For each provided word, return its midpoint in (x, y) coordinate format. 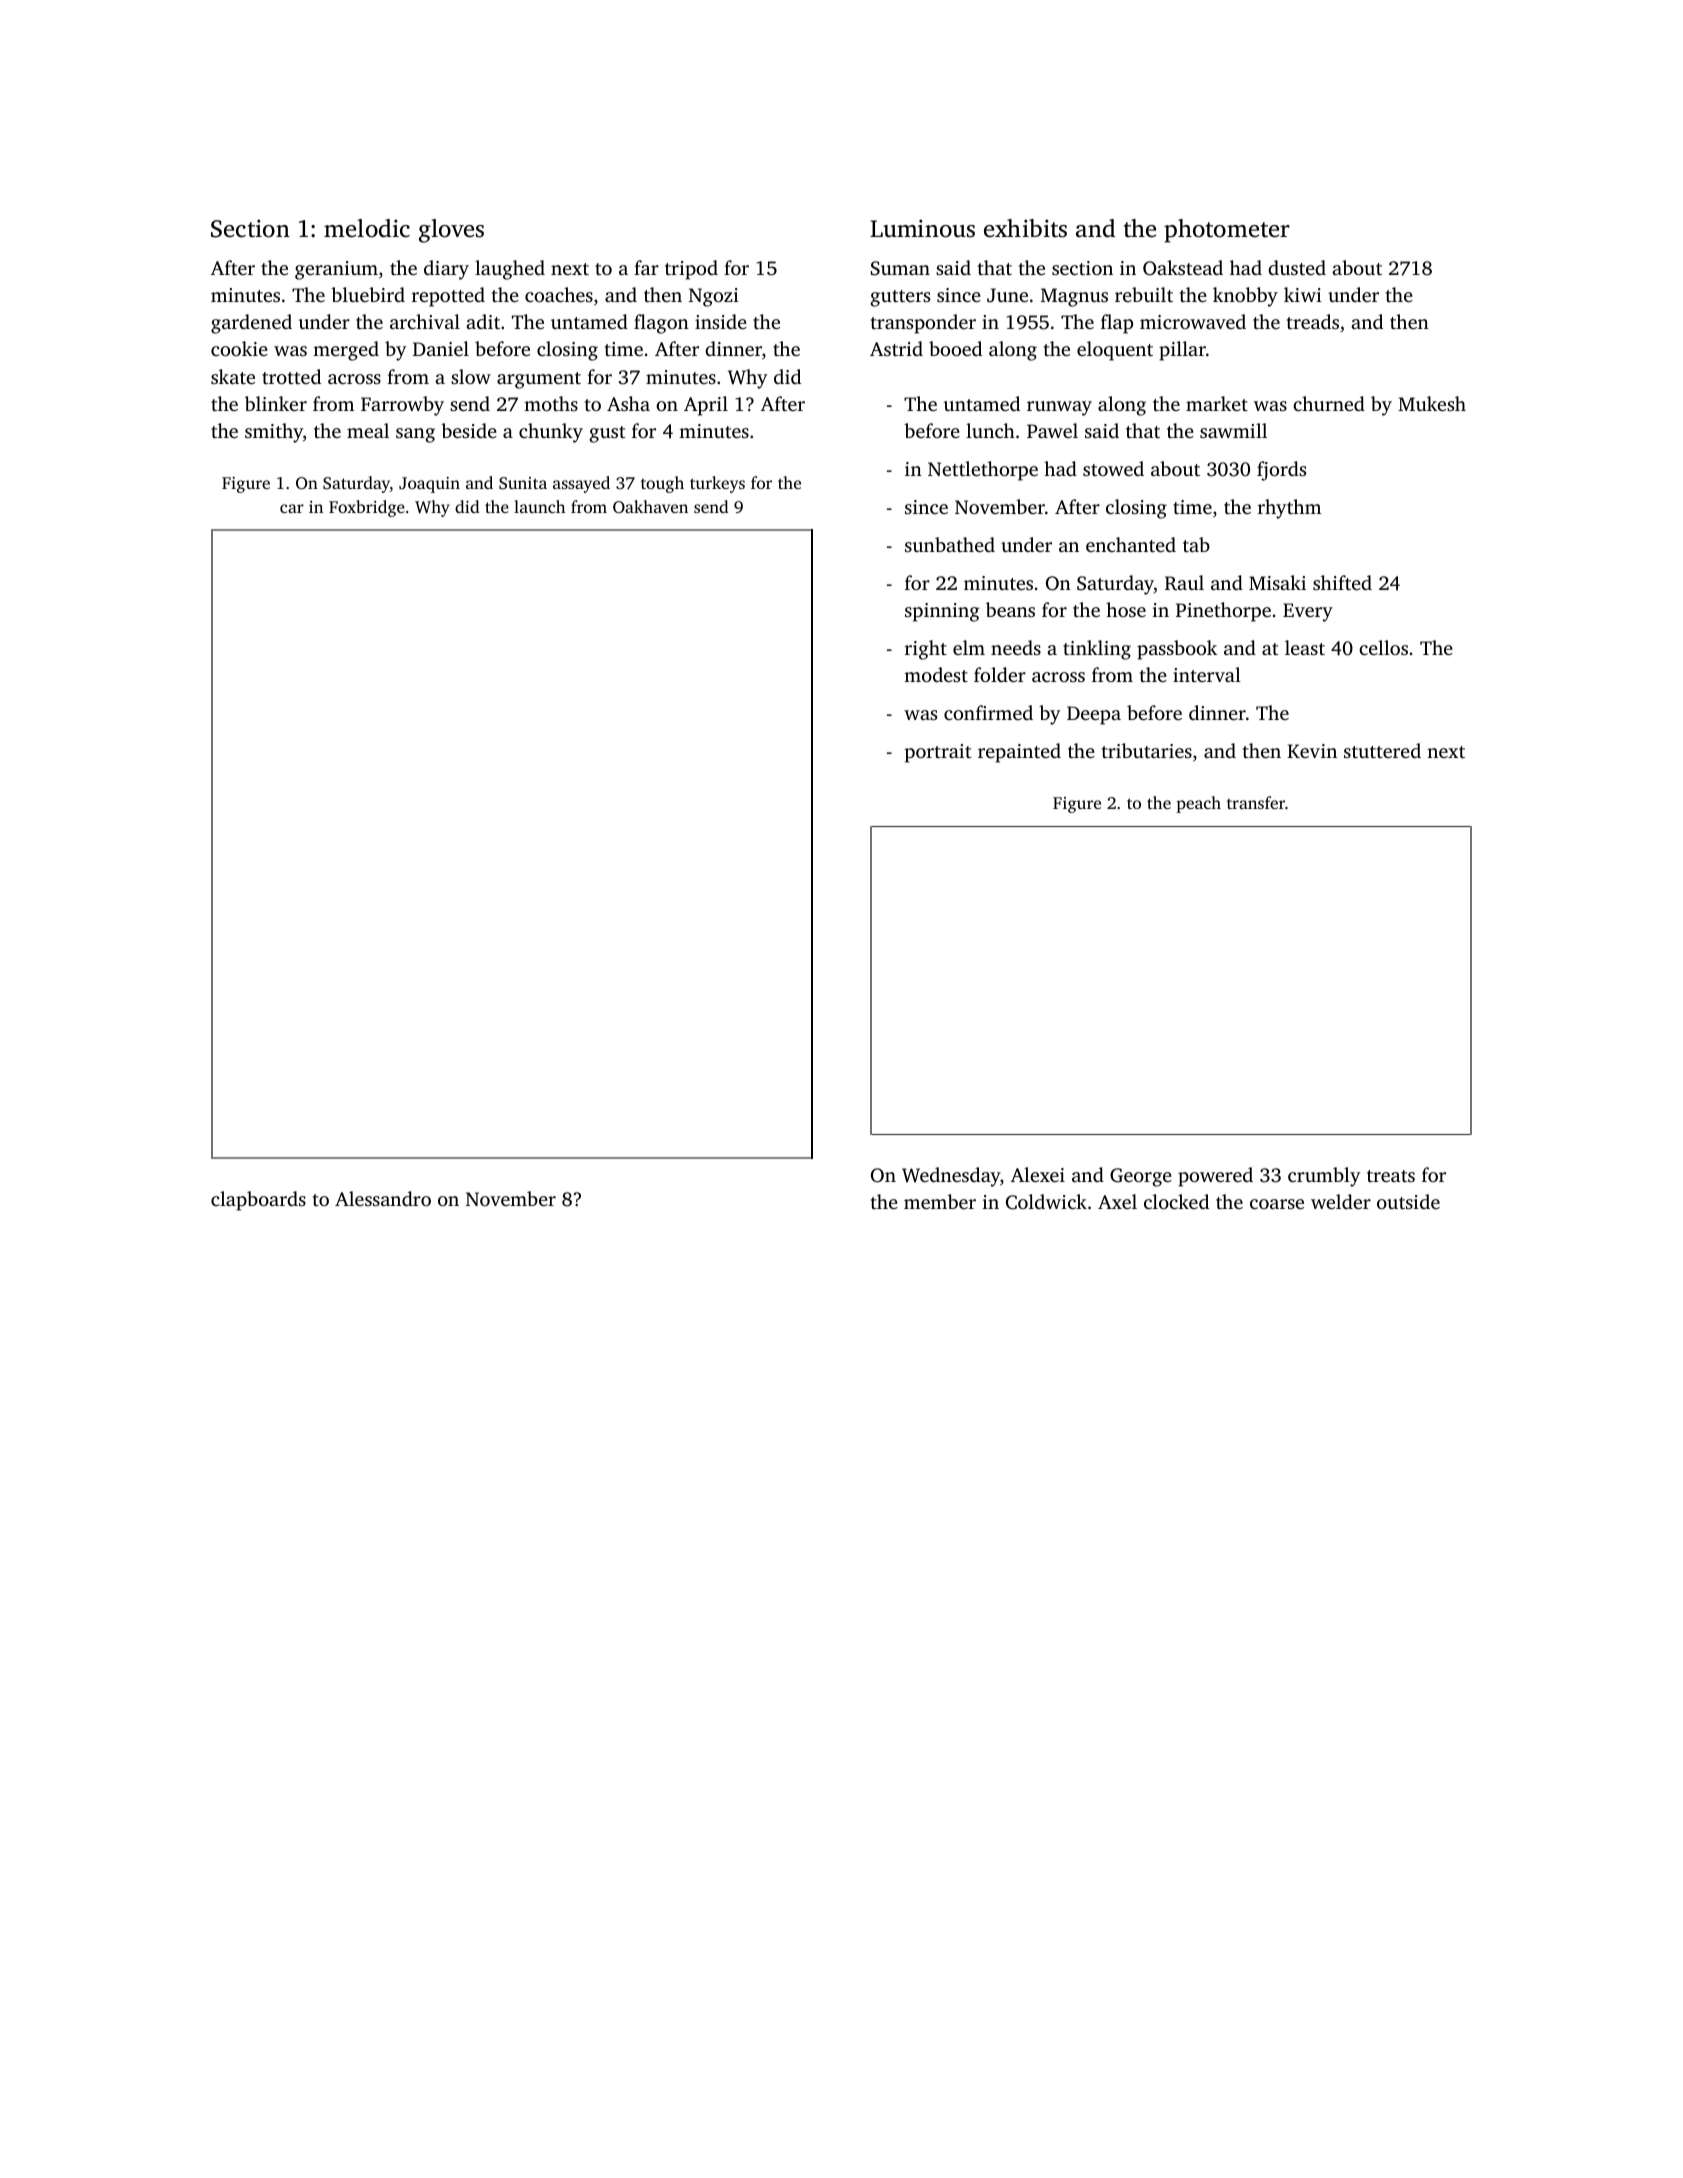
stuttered (1382, 750)
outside (1408, 1201)
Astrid (896, 348)
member (940, 1201)
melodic (367, 228)
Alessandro (383, 1198)
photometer (1227, 231)
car (292, 508)
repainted (1019, 753)
